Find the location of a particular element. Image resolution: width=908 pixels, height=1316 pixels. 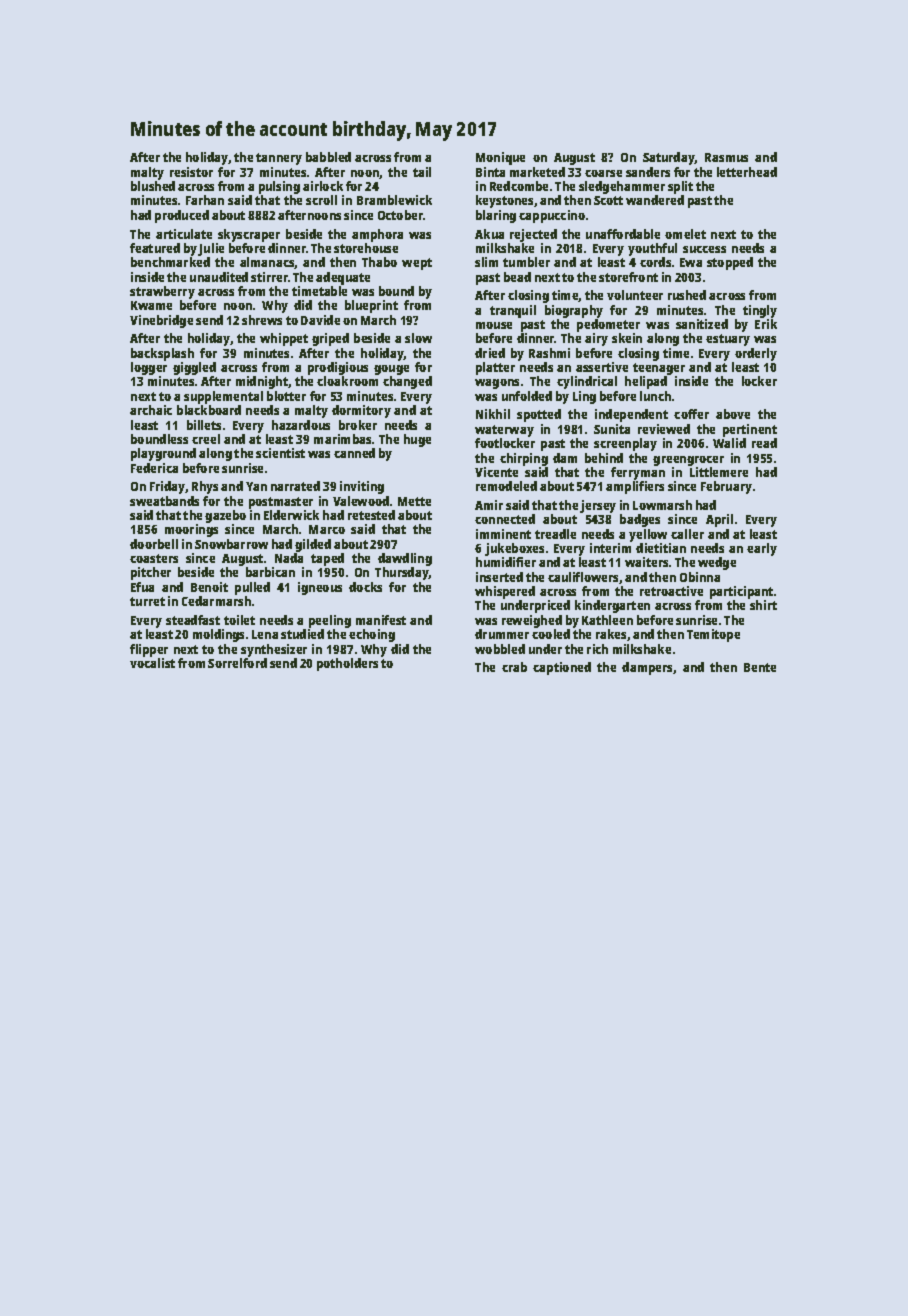

Bramblewick is located at coordinates (394, 200).
